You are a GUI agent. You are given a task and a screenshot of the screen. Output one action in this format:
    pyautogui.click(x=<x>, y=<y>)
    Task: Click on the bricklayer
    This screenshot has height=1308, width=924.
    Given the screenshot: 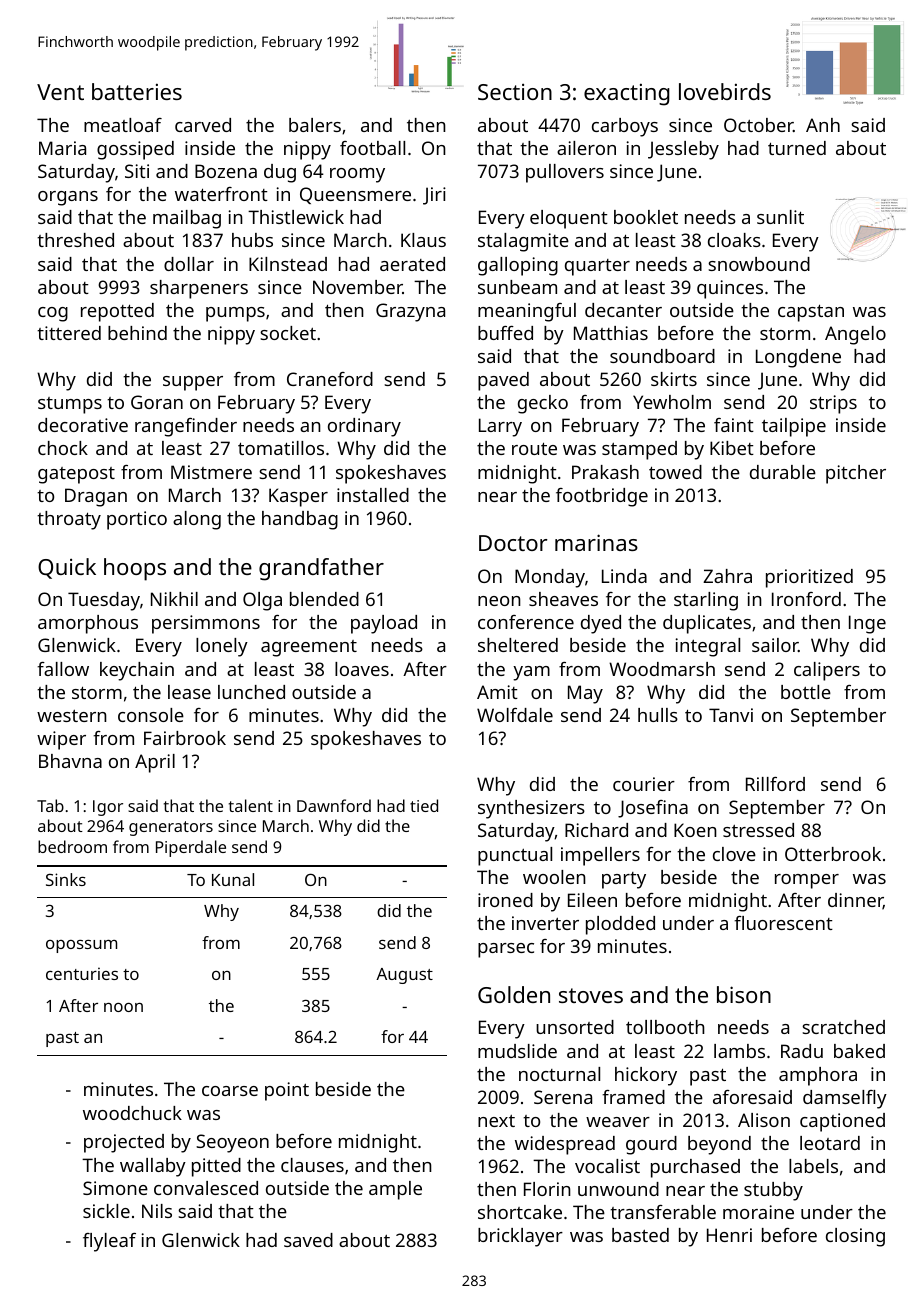 What is the action you would take?
    pyautogui.click(x=520, y=1237)
